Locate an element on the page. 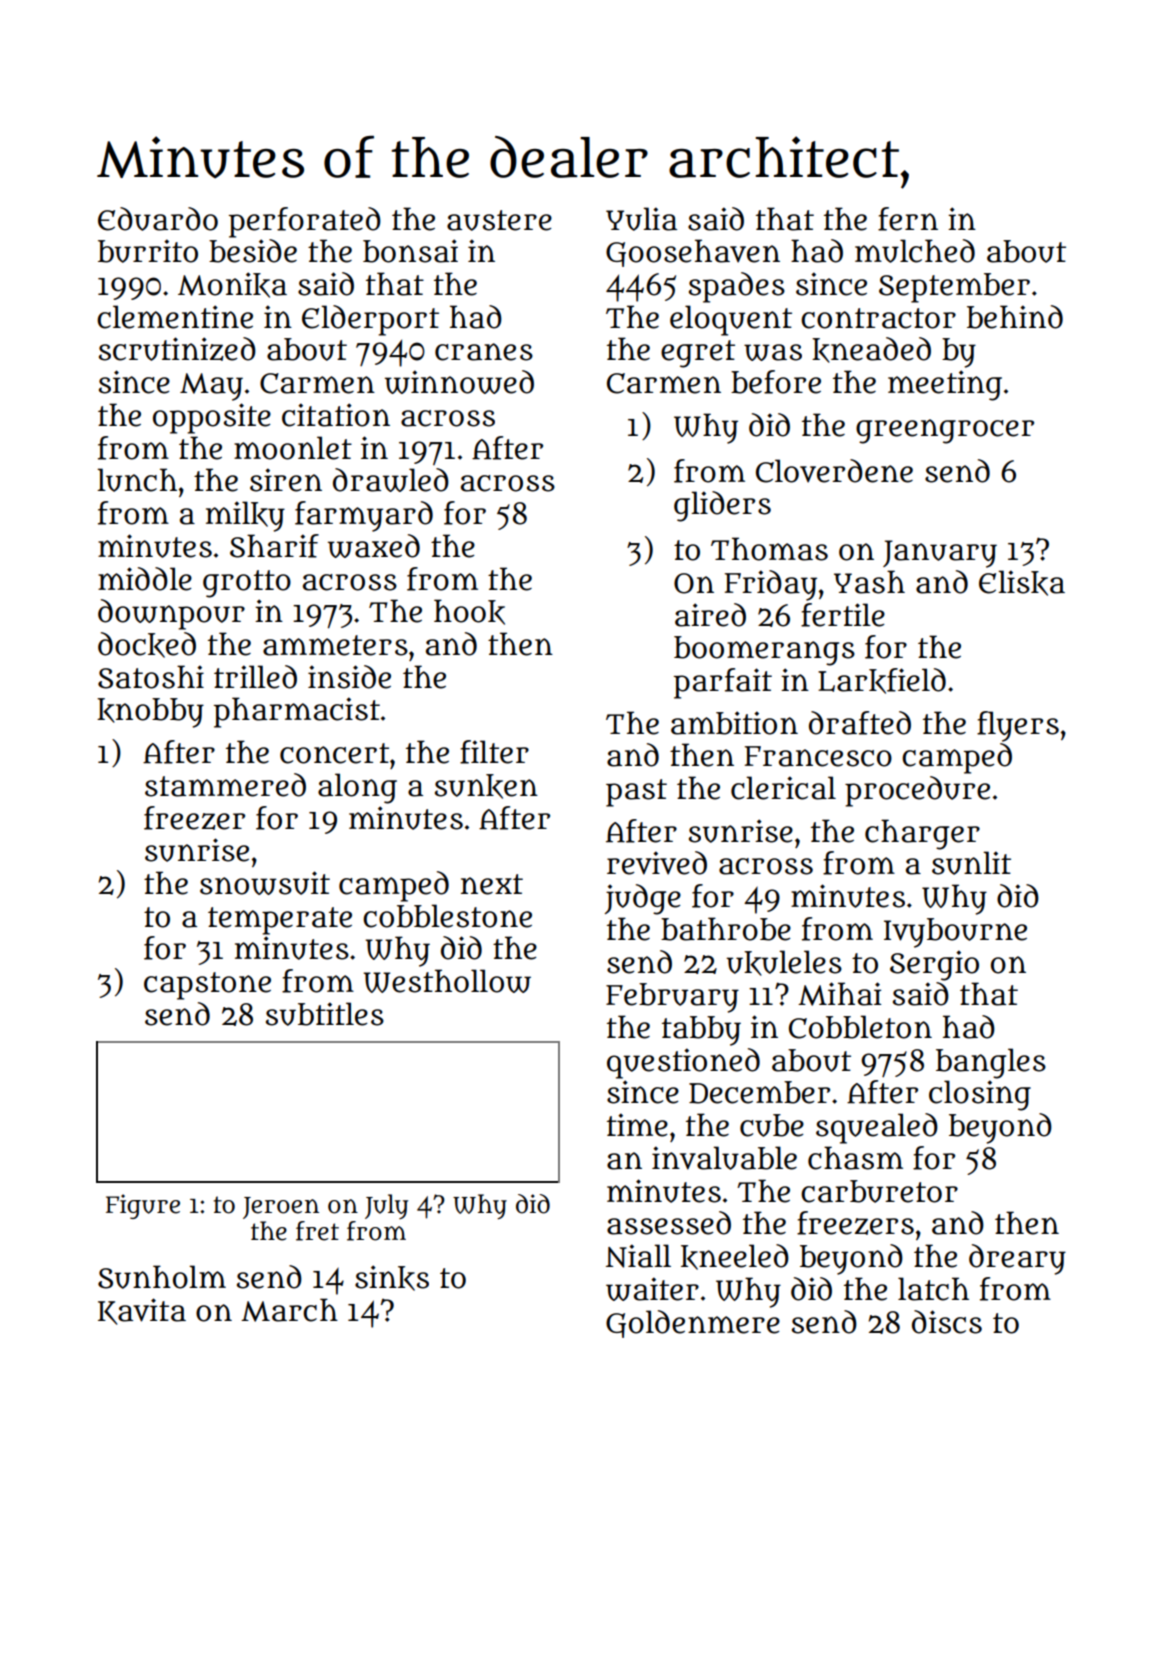 This image has width=1165, height=1654. dreary is located at coordinates (1017, 1259).
